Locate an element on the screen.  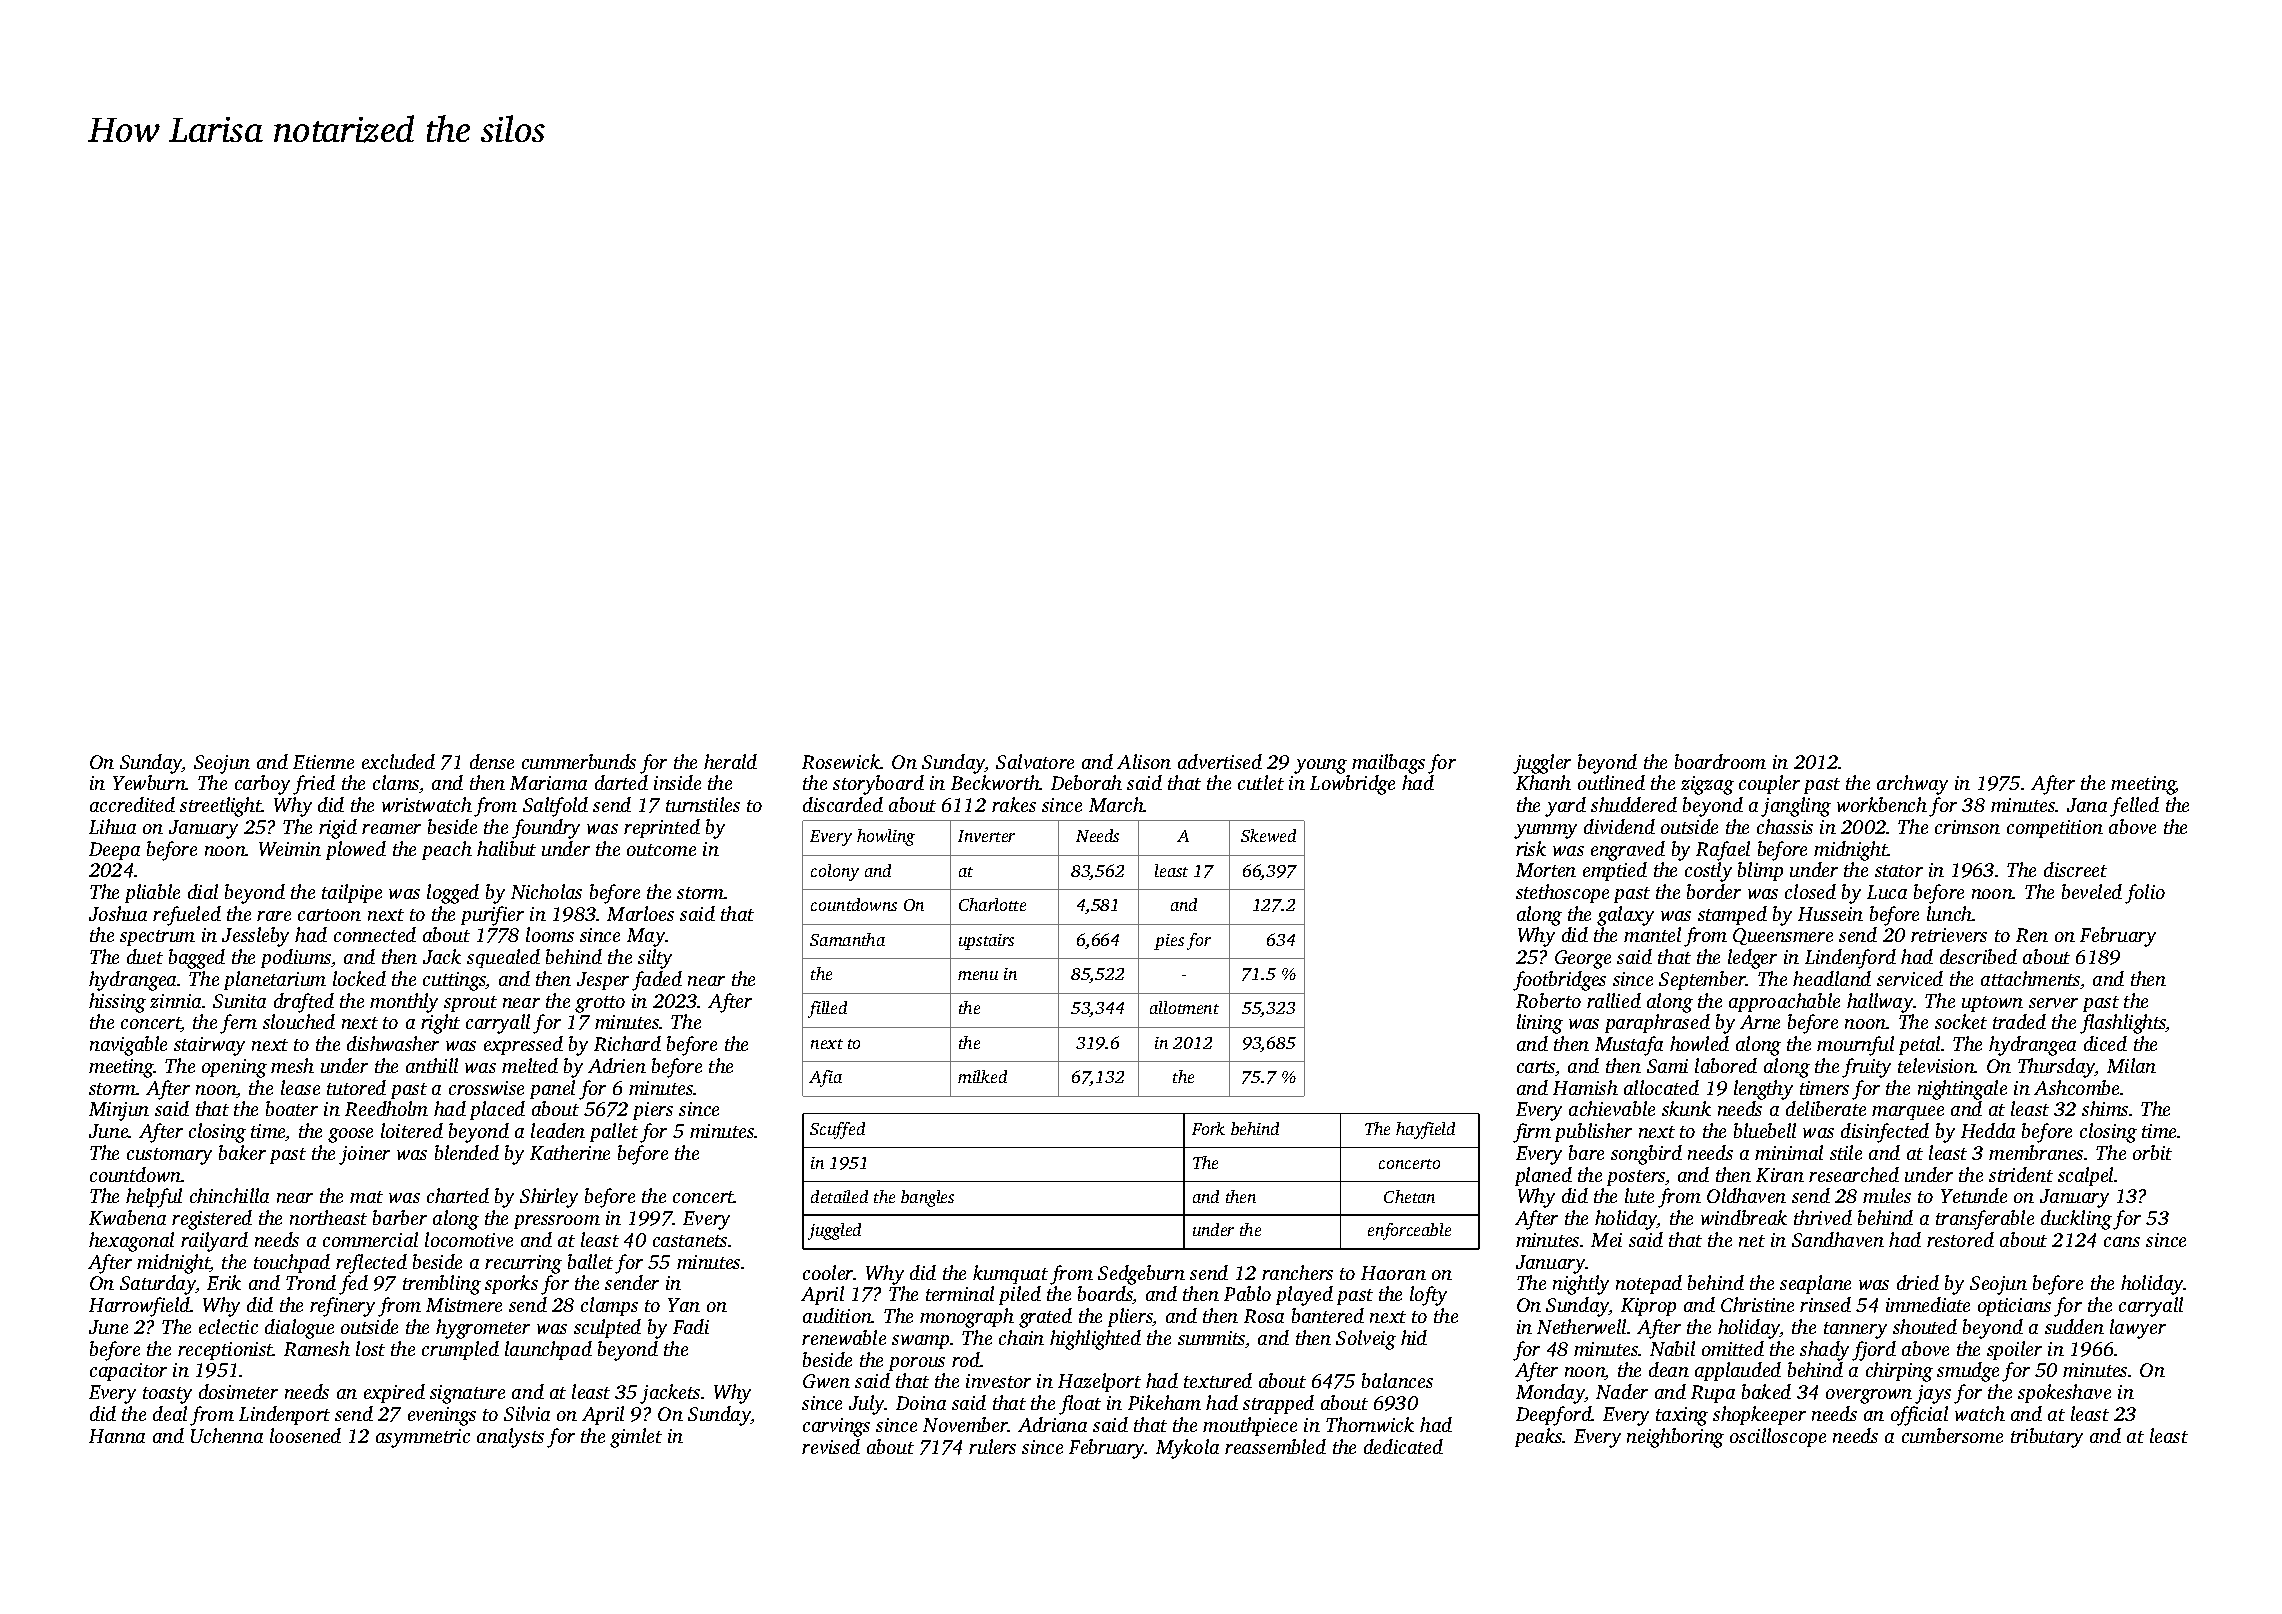
folio is located at coordinates (2145, 894).
